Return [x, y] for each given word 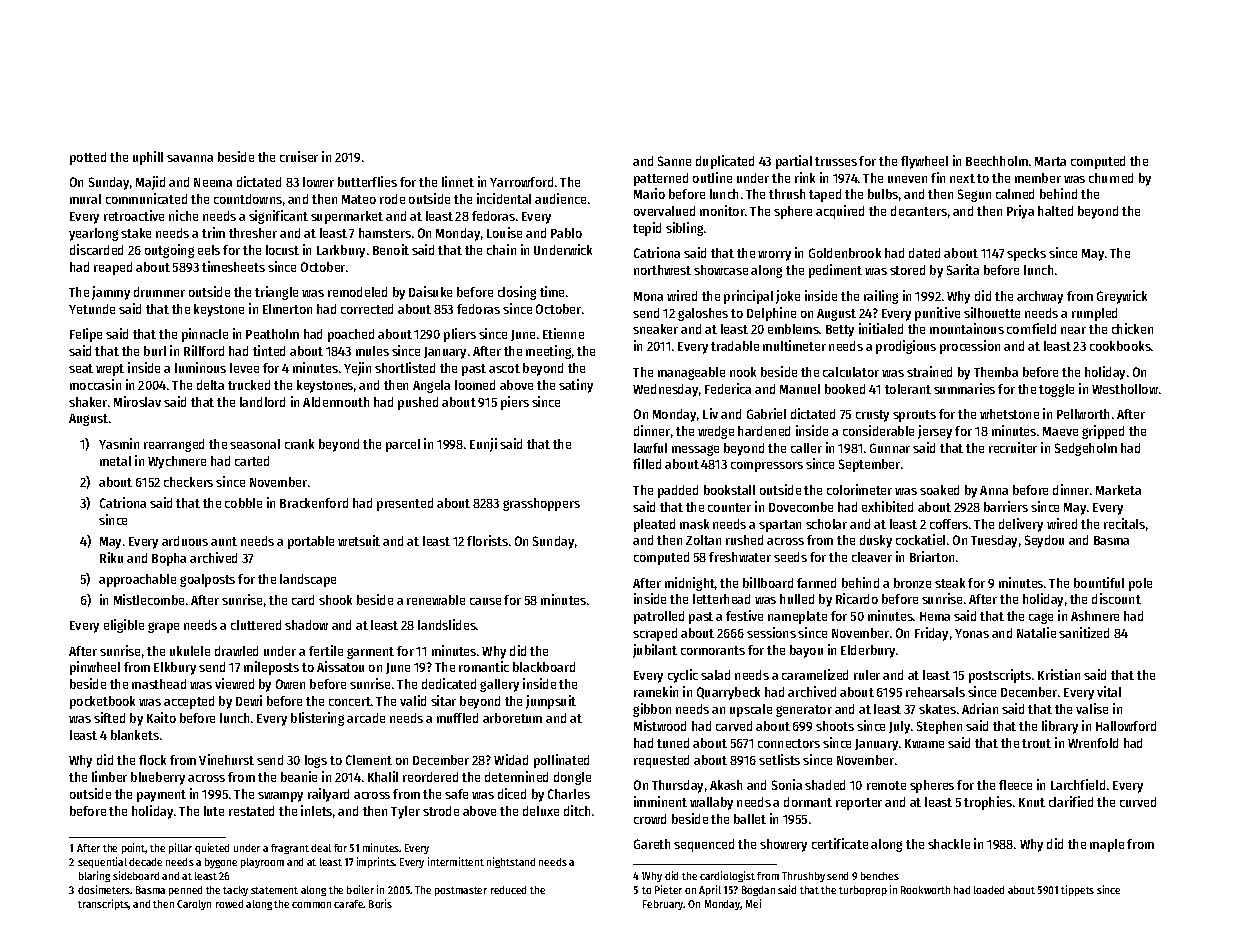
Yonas [972, 633]
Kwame [924, 743]
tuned [673, 743]
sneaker [655, 329]
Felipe [86, 335]
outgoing [169, 251]
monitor [722, 210]
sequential [102, 862]
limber [109, 776]
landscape [308, 580]
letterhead [721, 599]
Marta [1050, 161]
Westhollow [1125, 389]
